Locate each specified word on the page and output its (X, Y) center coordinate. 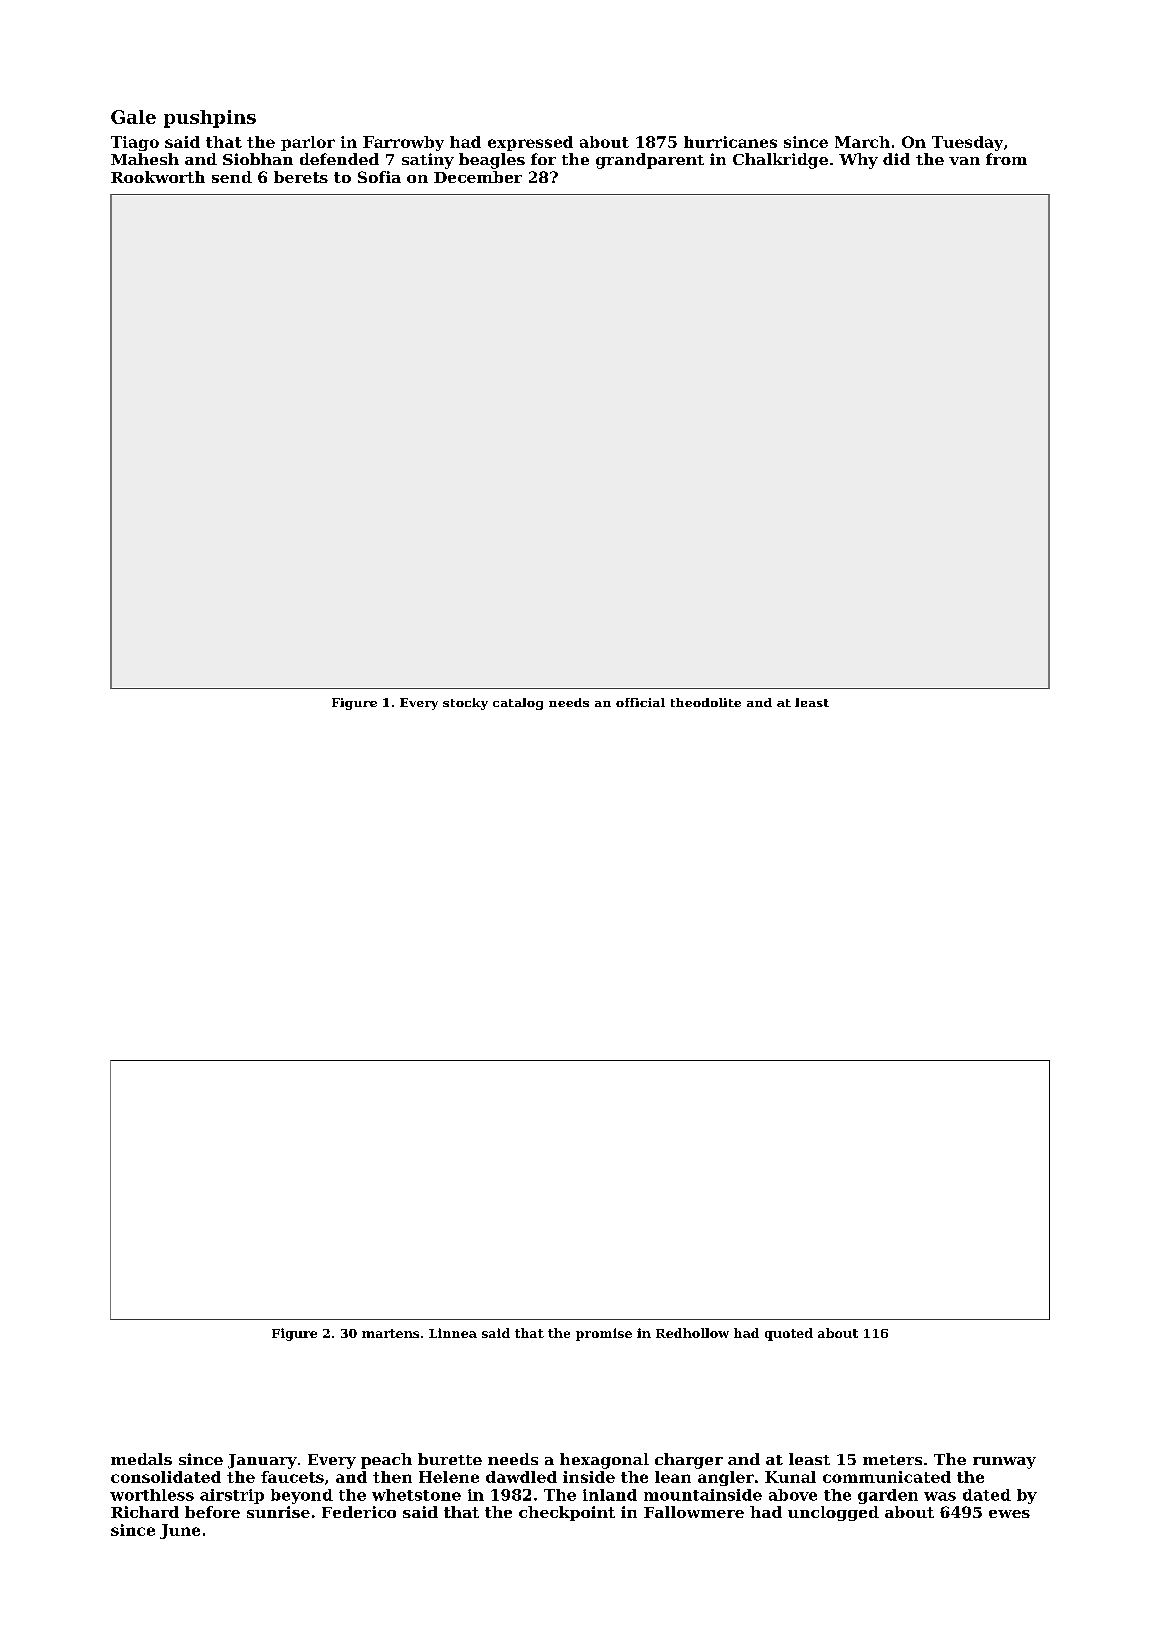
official (640, 702)
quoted (789, 1334)
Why (858, 161)
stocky (465, 704)
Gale (133, 117)
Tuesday (967, 143)
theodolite (706, 702)
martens (390, 1333)
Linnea (453, 1333)
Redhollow (692, 1333)
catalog (518, 704)
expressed (530, 143)
